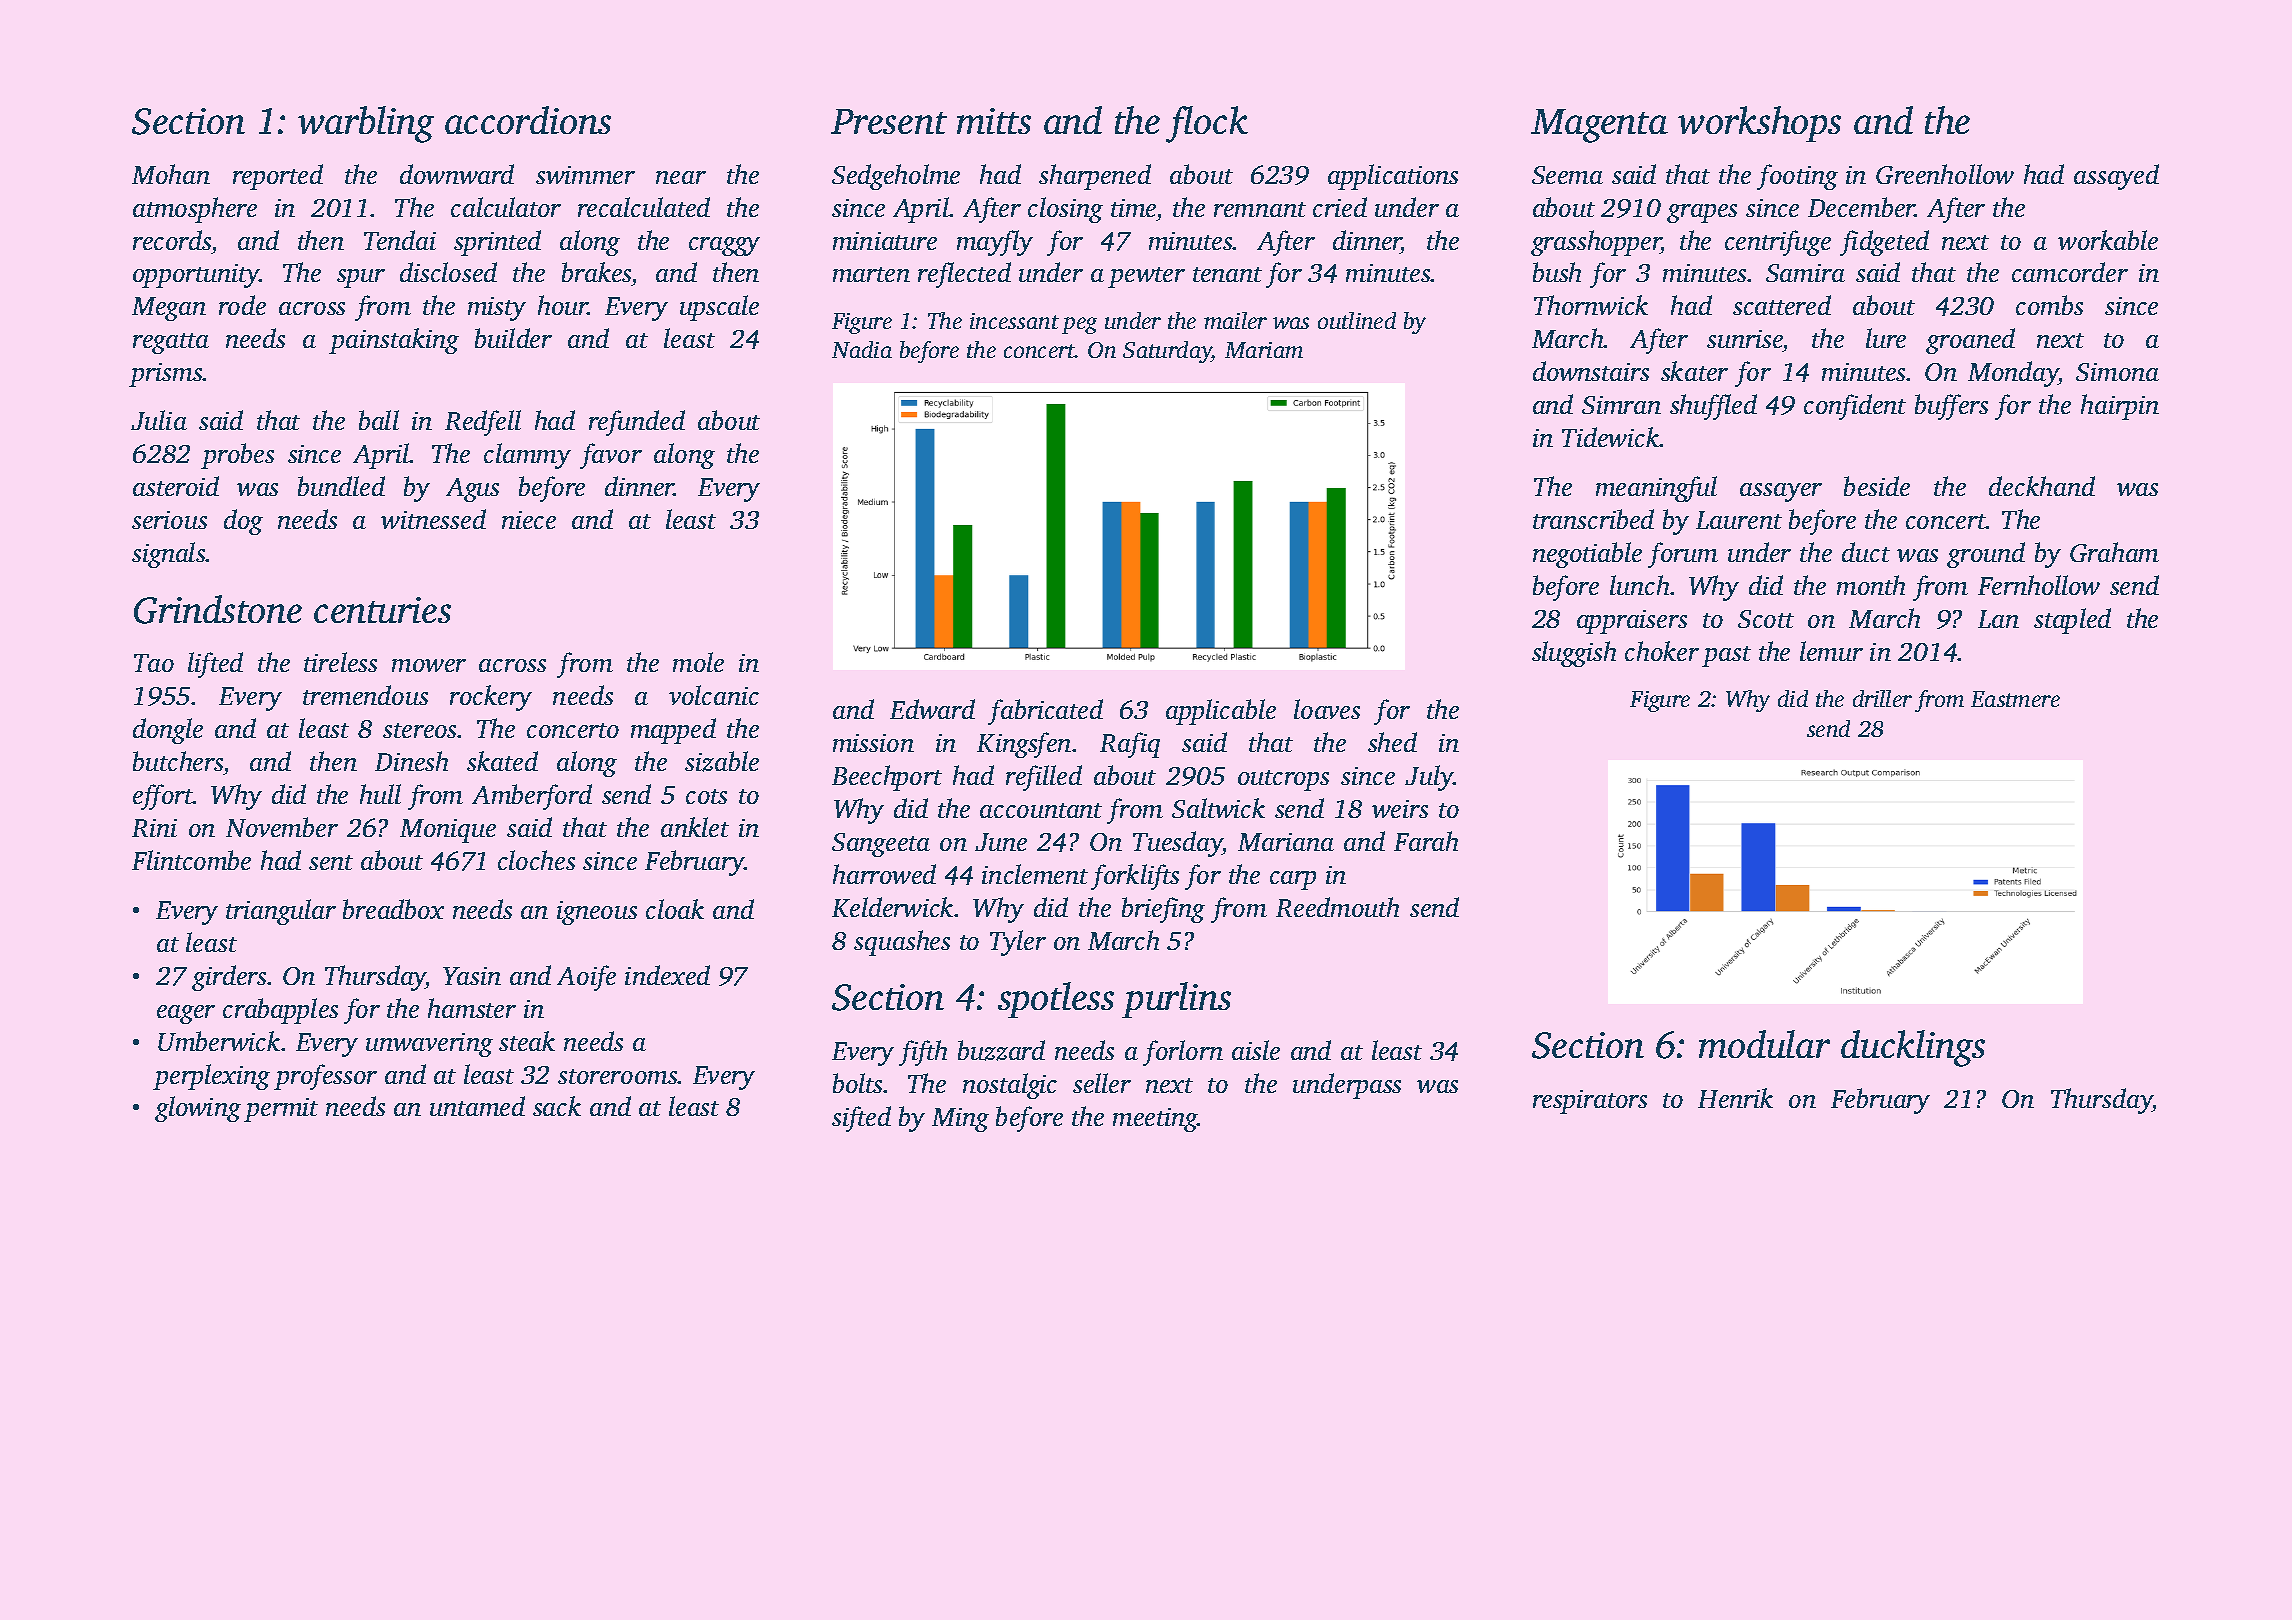 The width and height of the image is (2292, 1620). I want to click on aisle, so click(1256, 1050).
